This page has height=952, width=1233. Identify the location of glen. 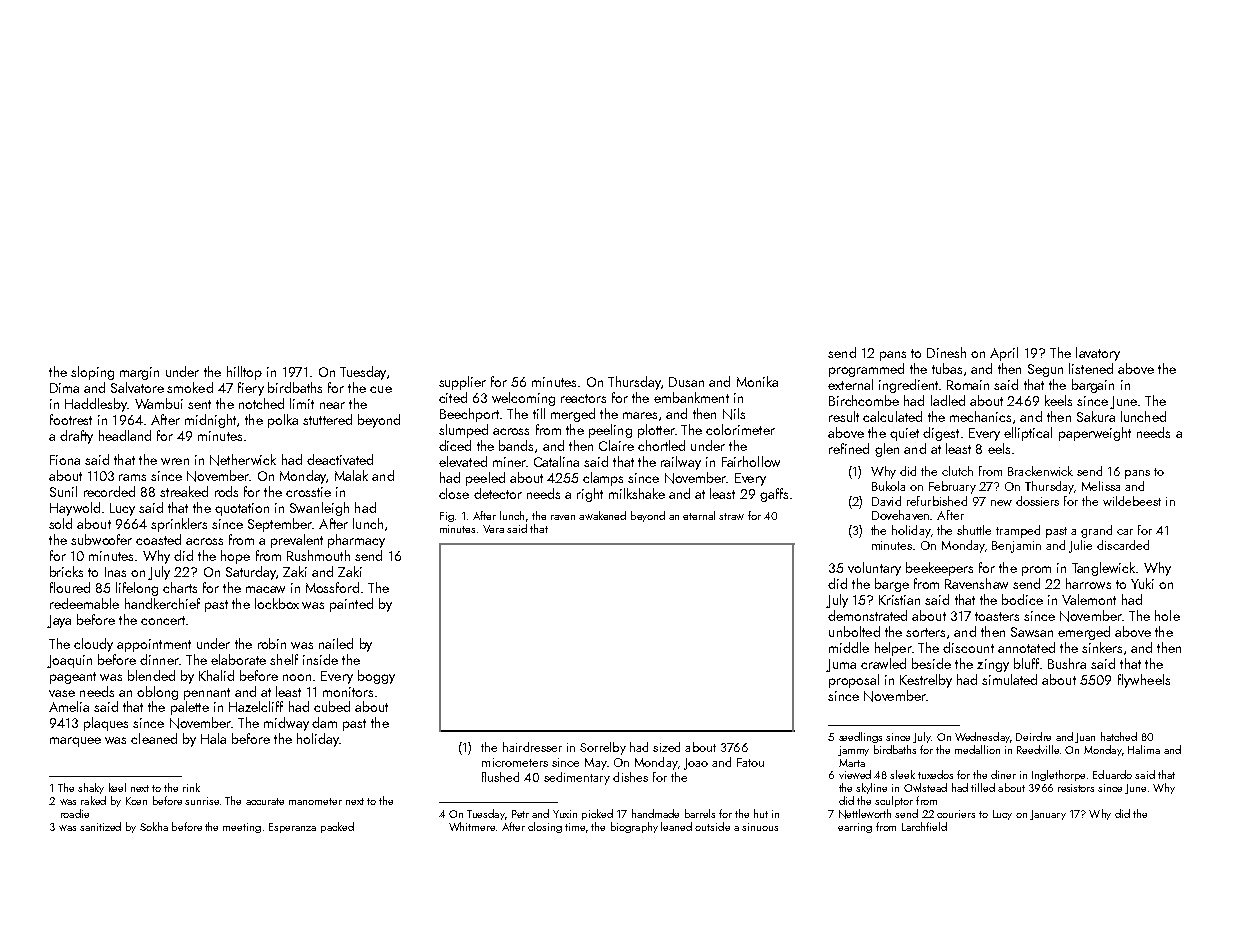
(887, 450).
